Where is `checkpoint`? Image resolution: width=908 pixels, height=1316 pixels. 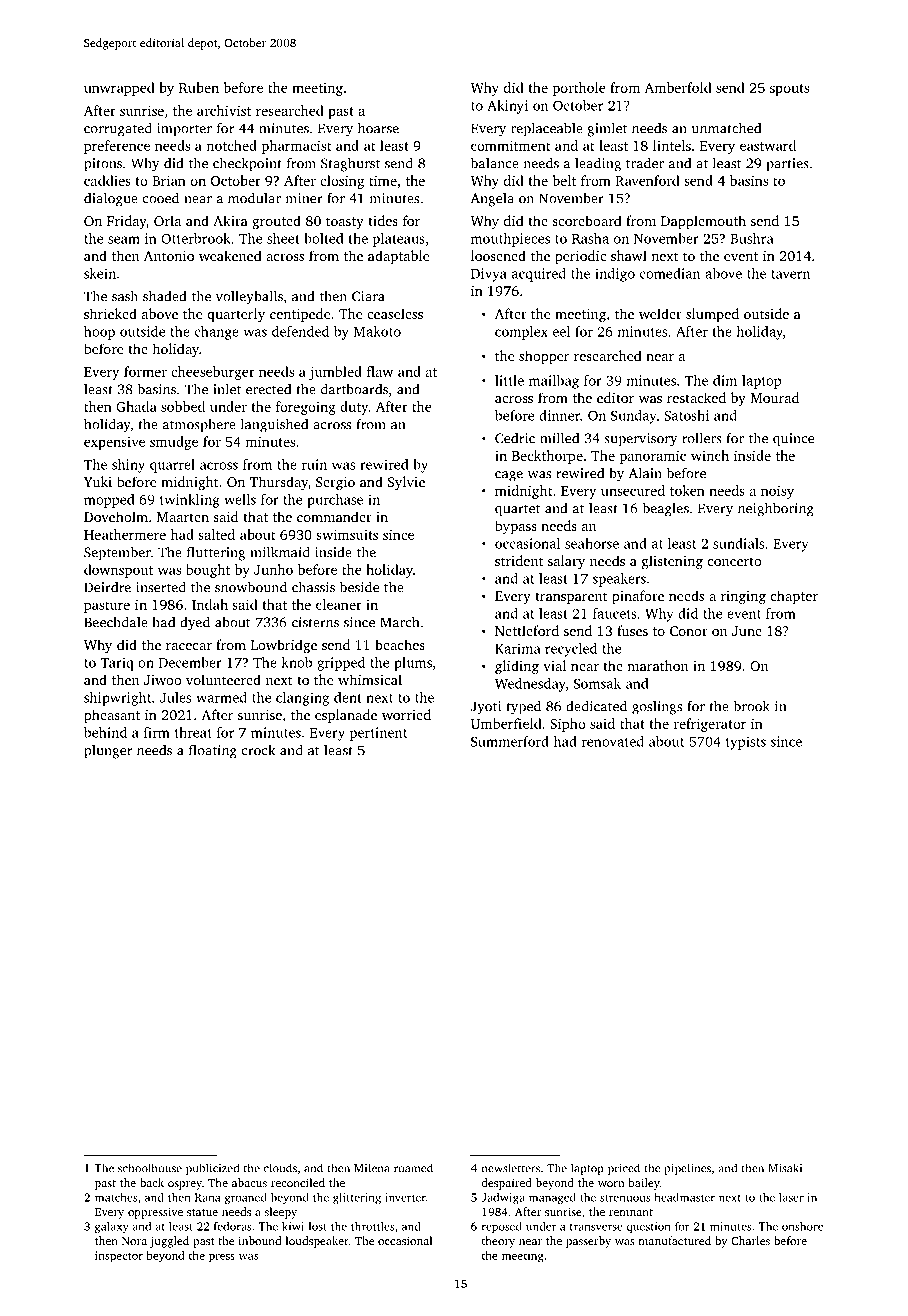 checkpoint is located at coordinates (247, 164).
